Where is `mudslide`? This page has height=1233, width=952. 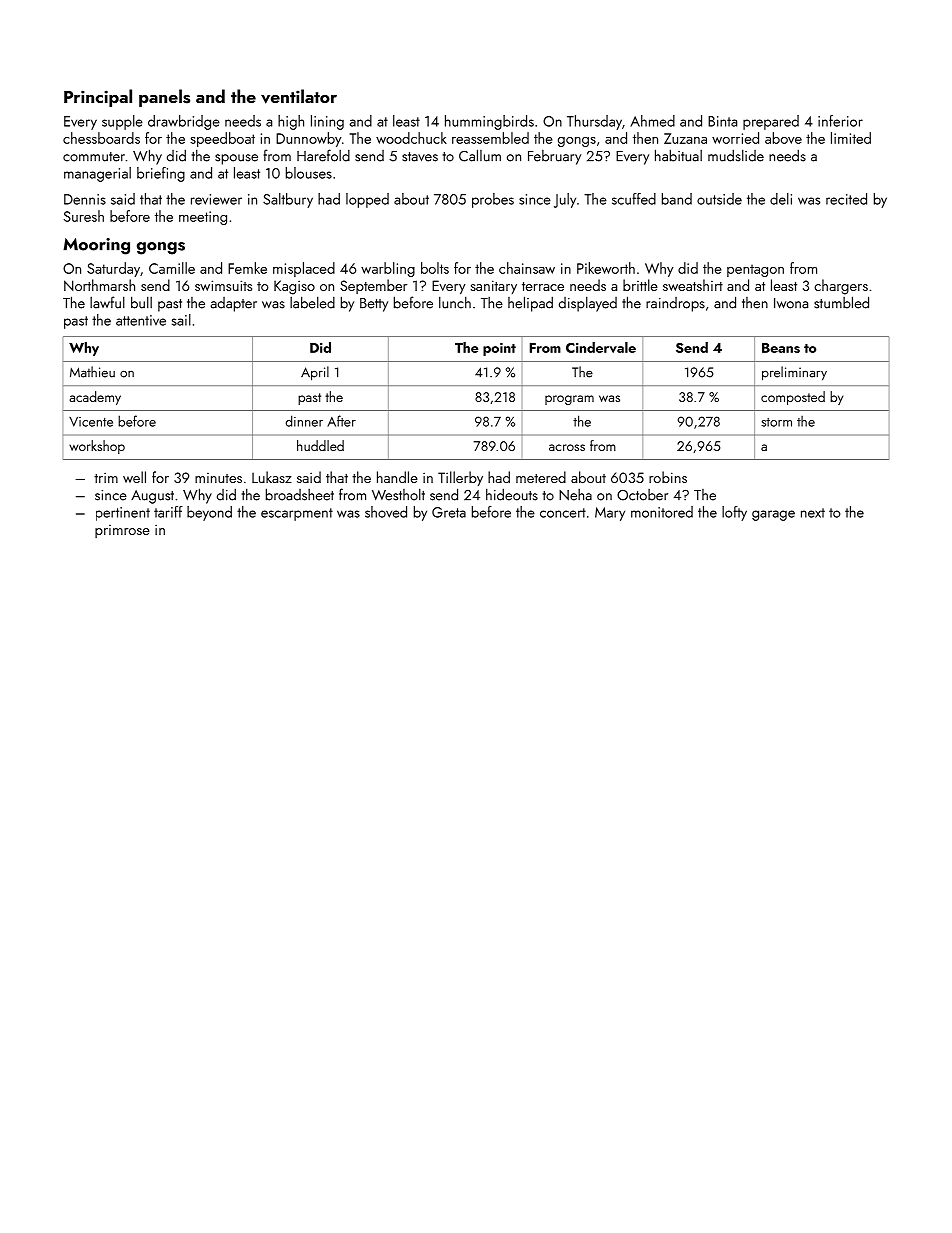 mudslide is located at coordinates (736, 155).
